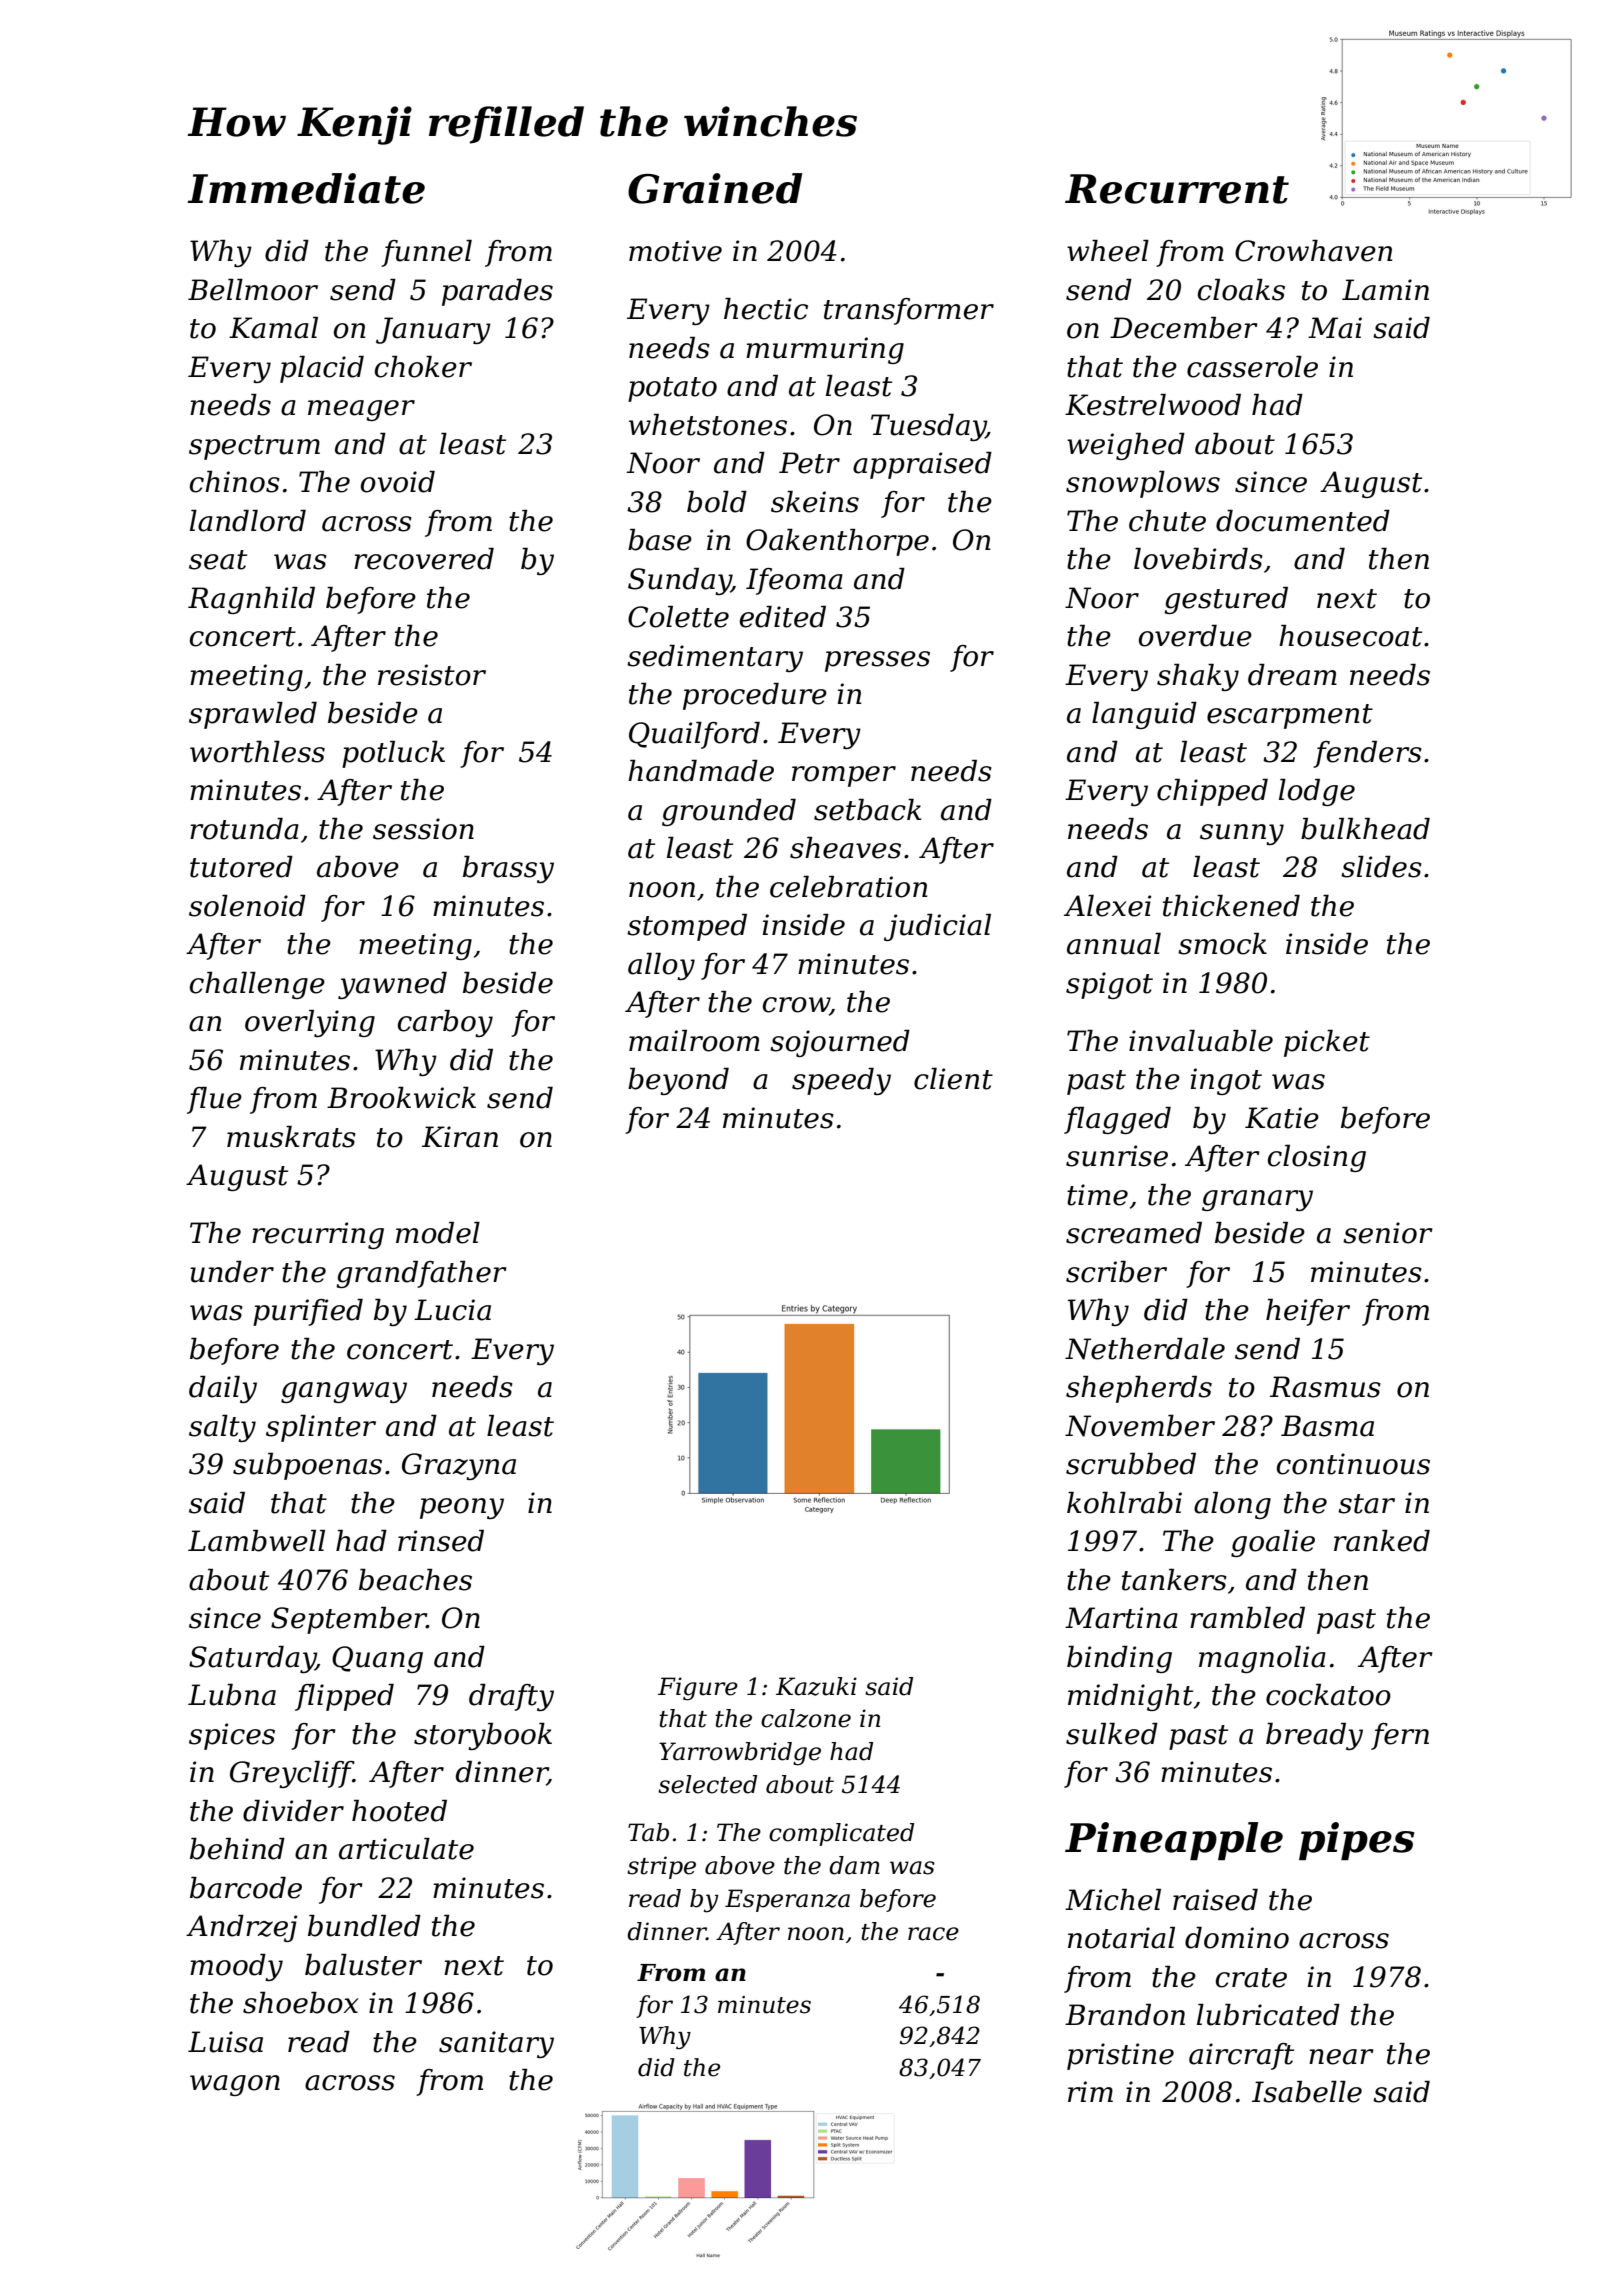 Image resolution: width=1620 pixels, height=2292 pixels. Describe the element at coordinates (398, 482) in the screenshot. I see `ovoid` at that location.
